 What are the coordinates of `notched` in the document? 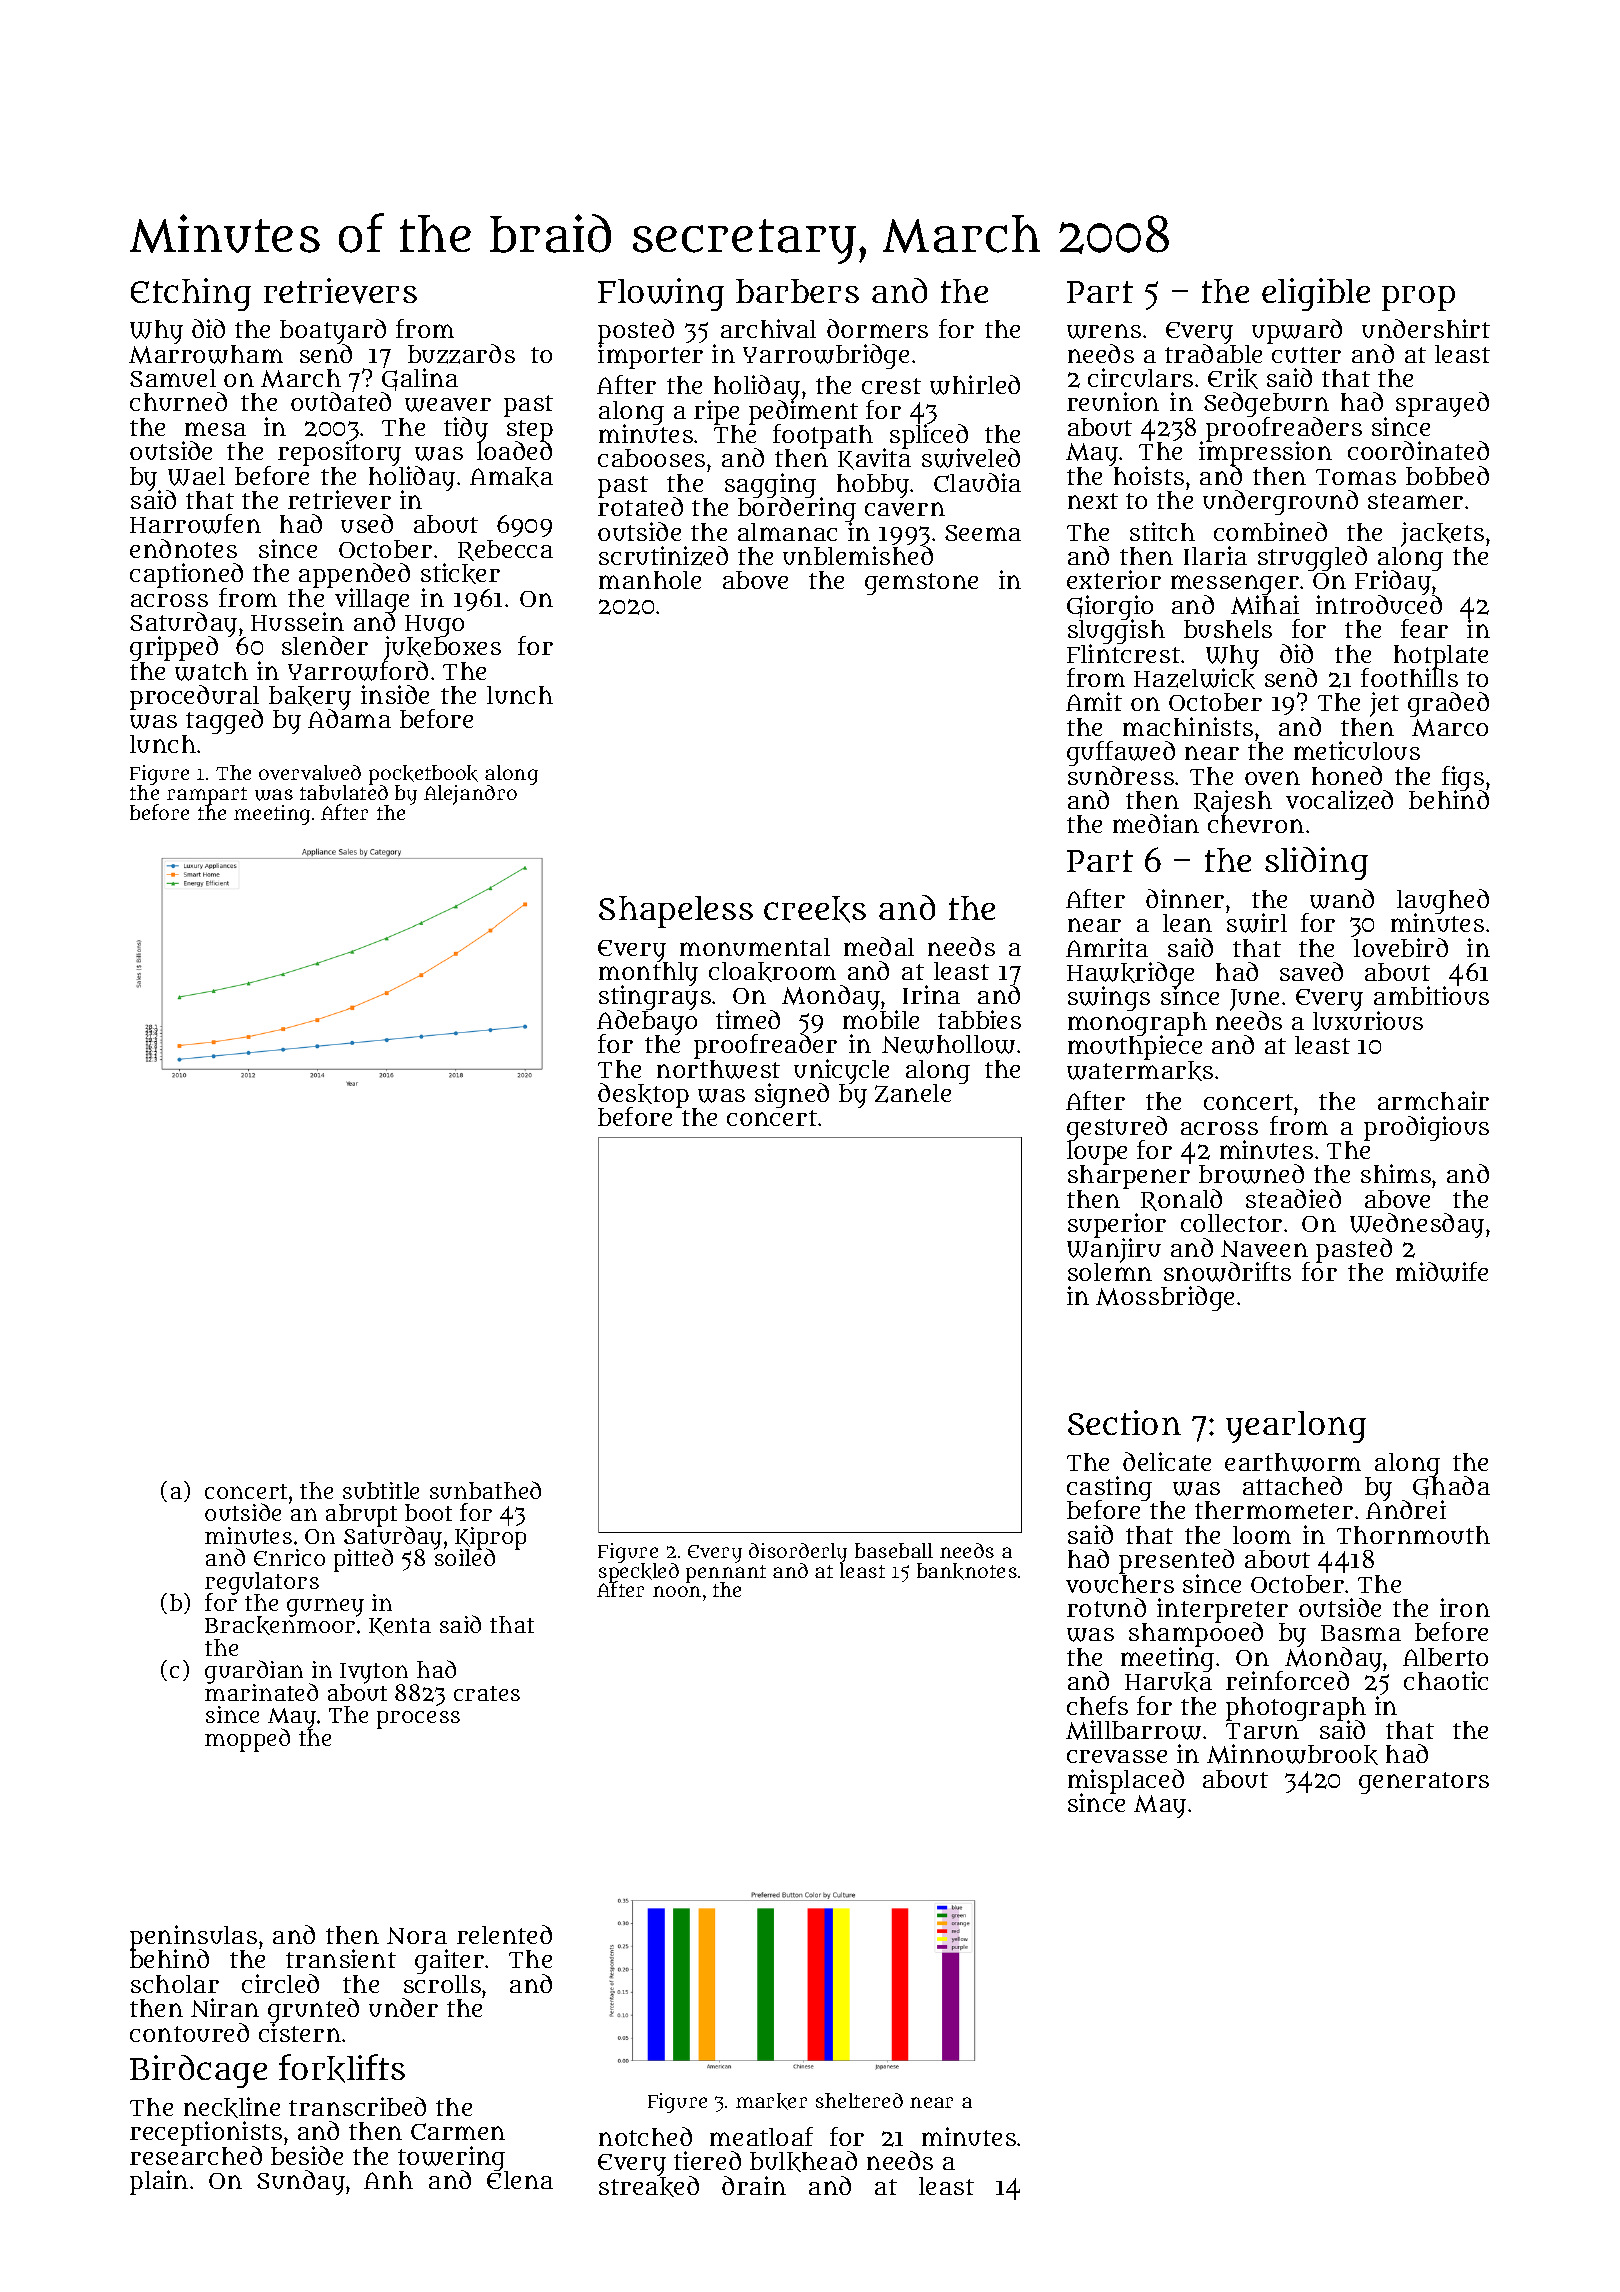 It's located at (645, 2136).
